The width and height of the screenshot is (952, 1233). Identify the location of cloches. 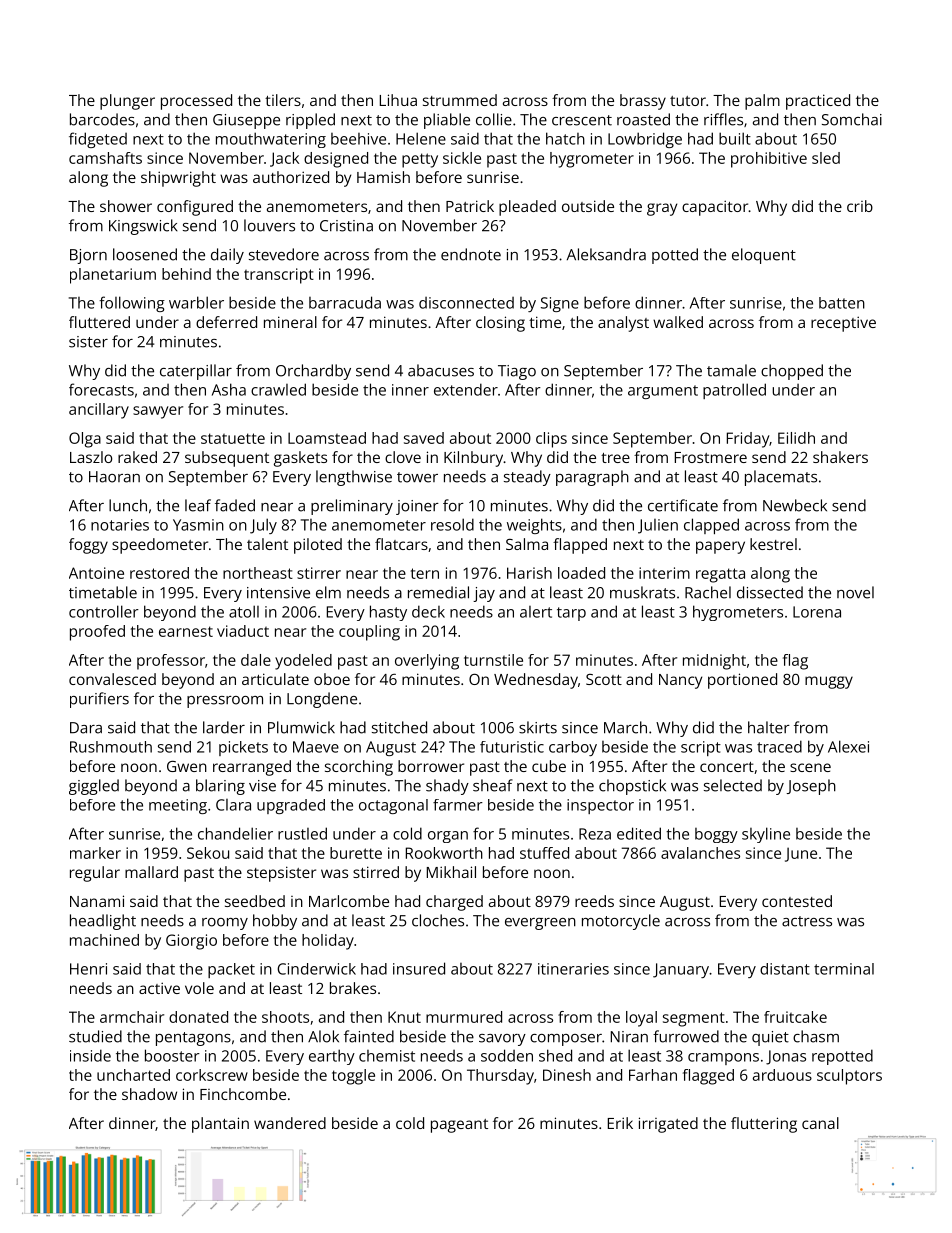
(438, 920).
